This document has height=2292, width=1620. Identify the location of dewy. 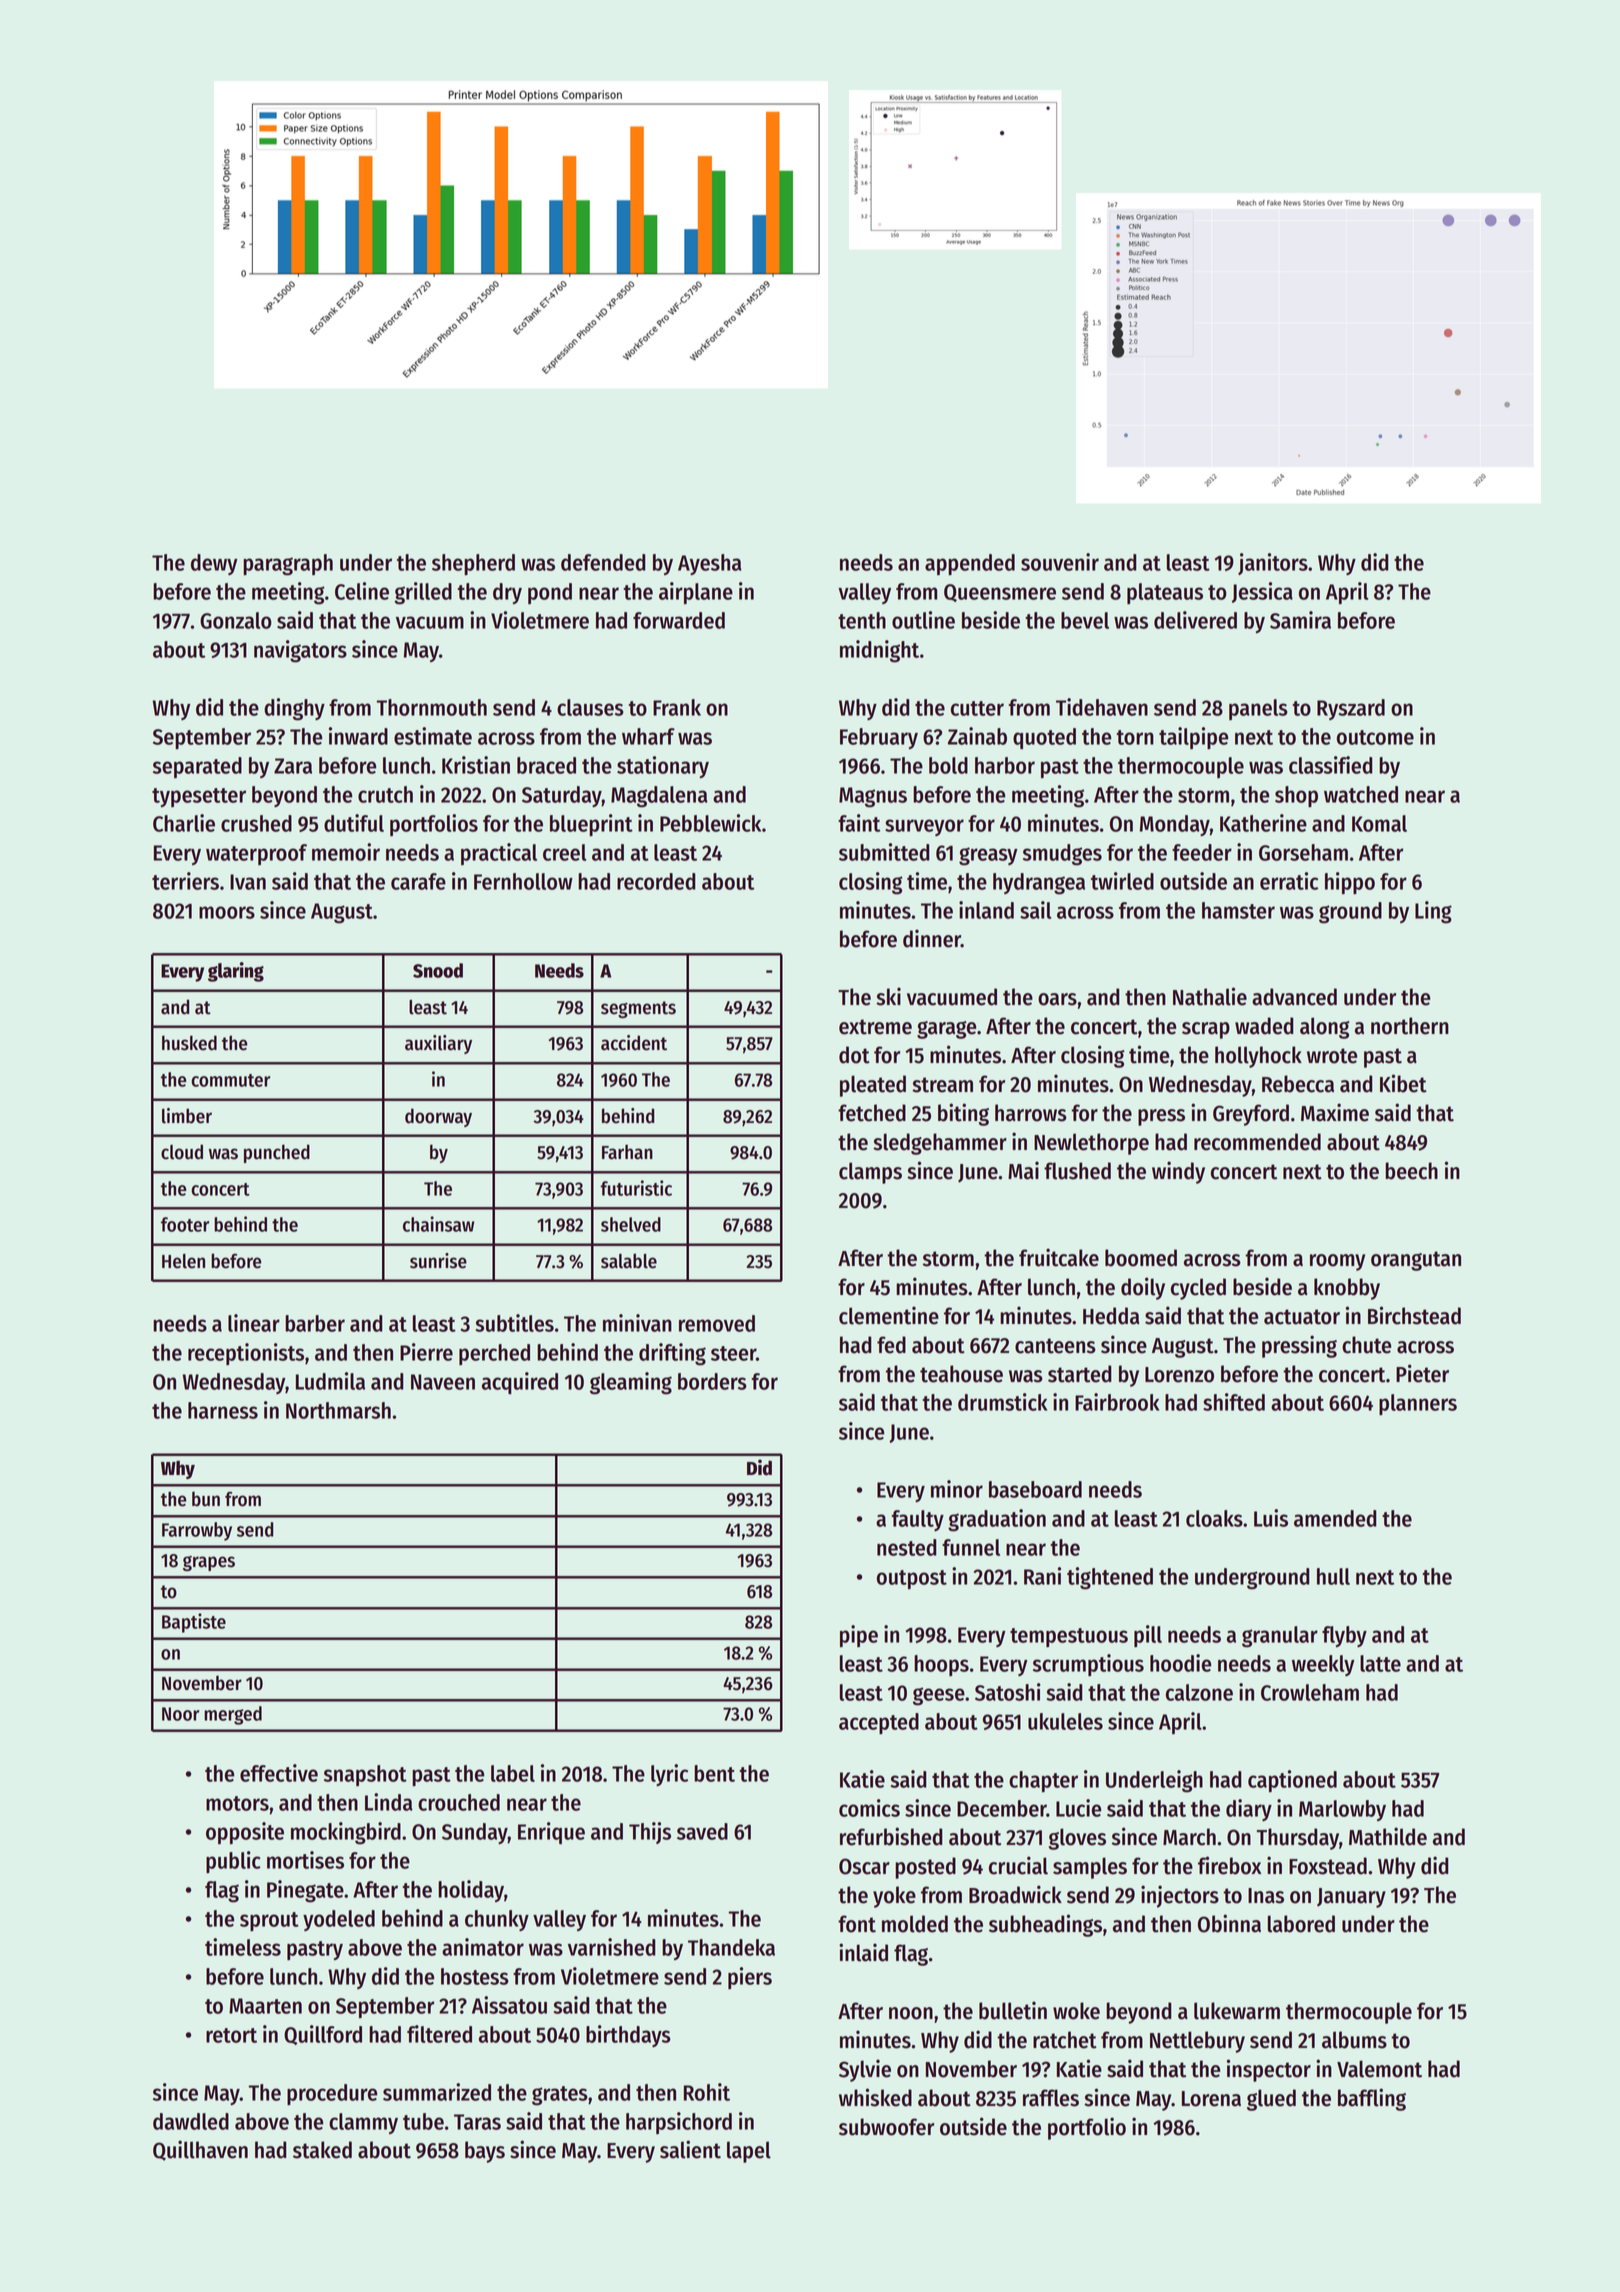
(214, 564).
